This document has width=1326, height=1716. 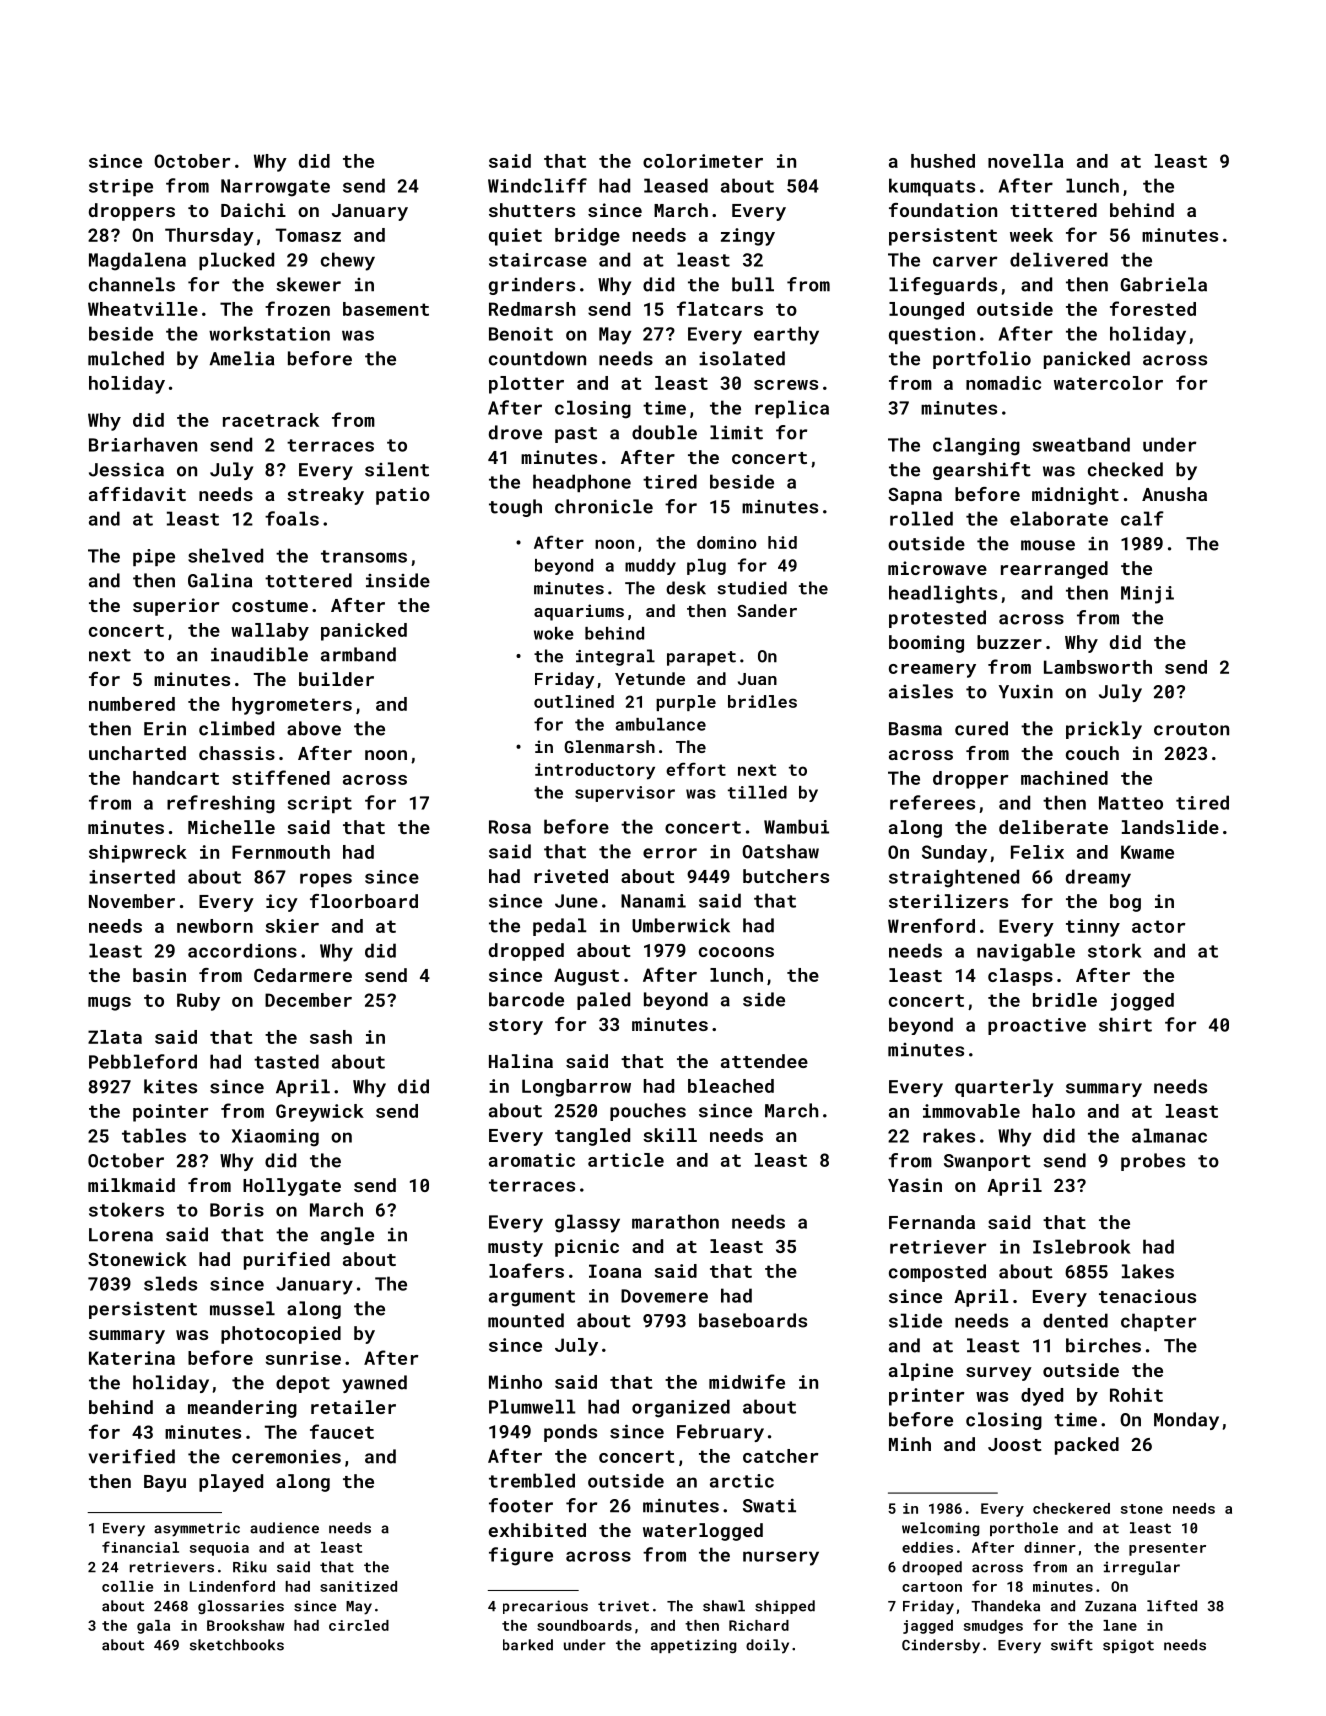 I want to click on Yasin, so click(x=915, y=1185).
